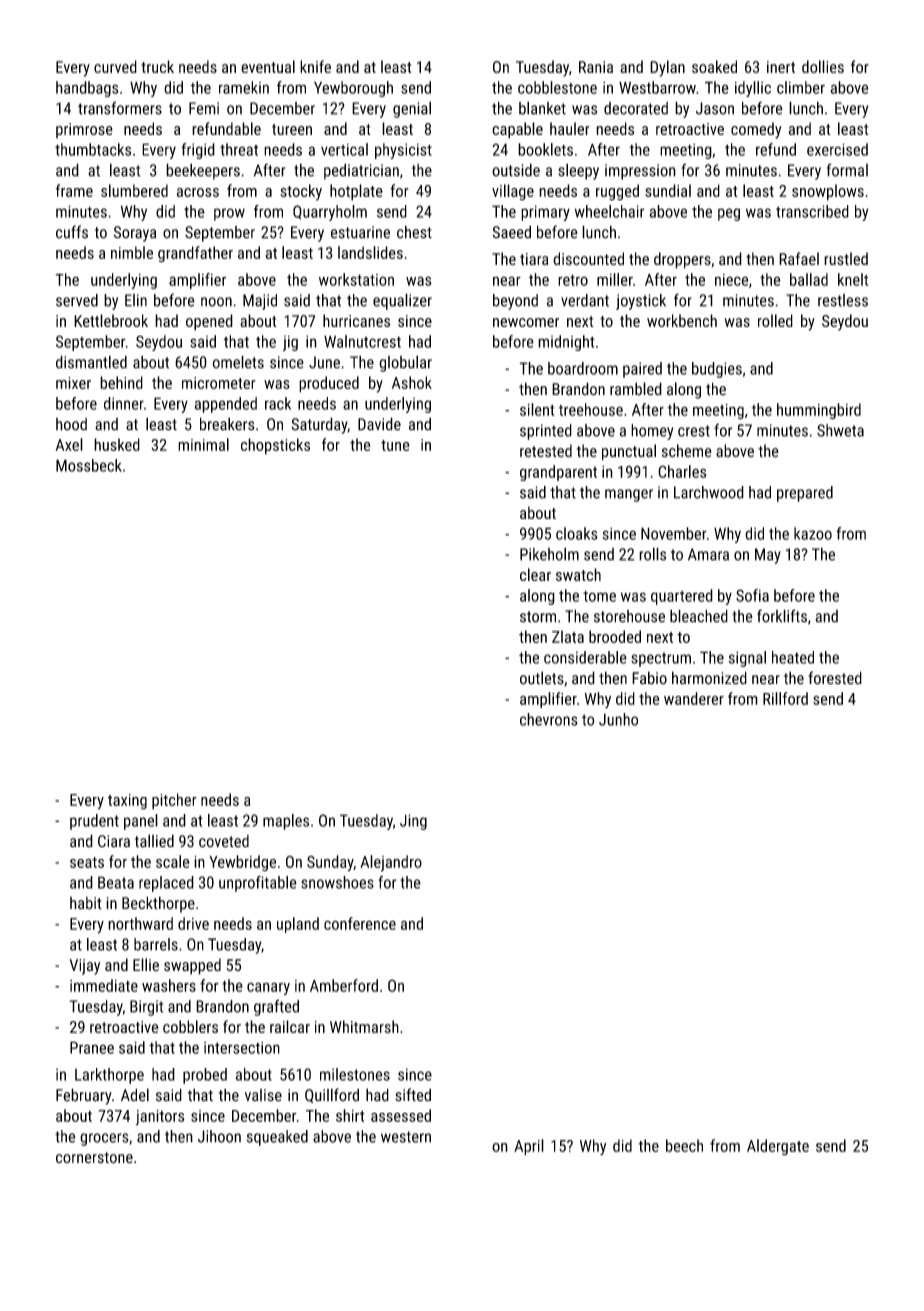 The width and height of the image is (924, 1311). Describe the element at coordinates (809, 279) in the image. I see `ballad` at that location.
